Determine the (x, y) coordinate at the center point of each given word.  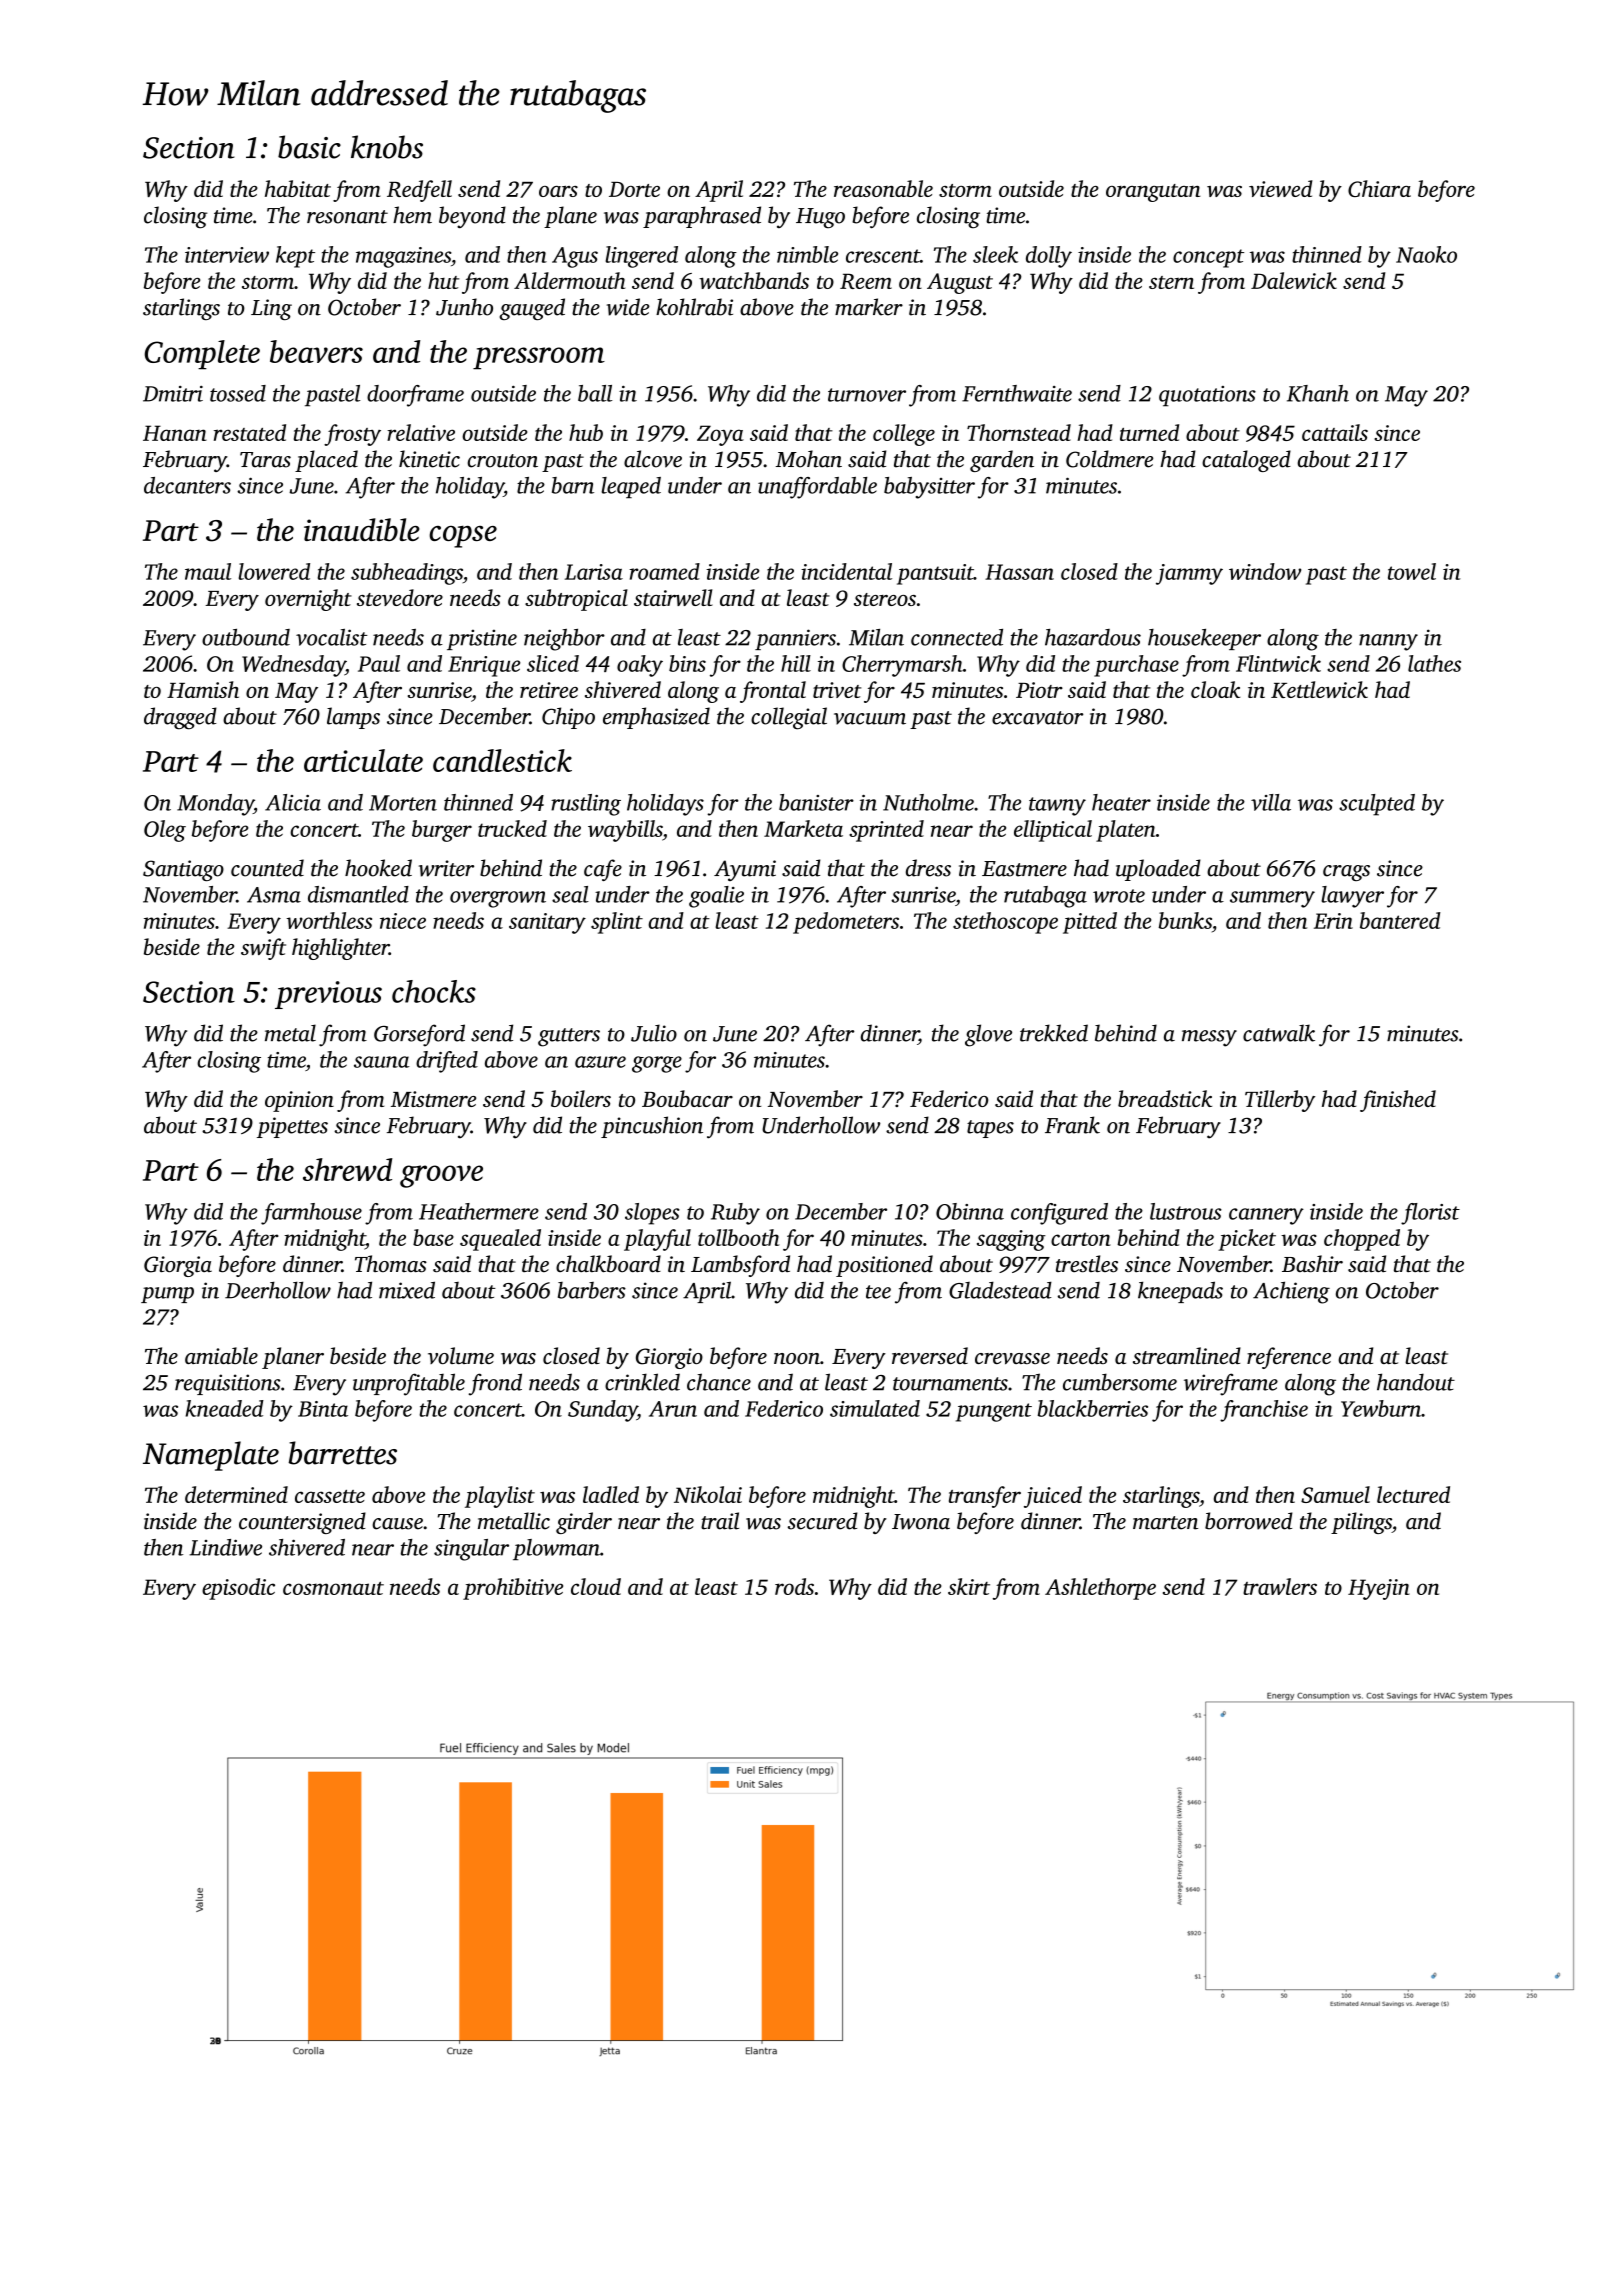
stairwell (673, 597)
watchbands (754, 280)
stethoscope (1005, 923)
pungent (994, 1412)
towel (1412, 571)
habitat (298, 188)
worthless (329, 920)
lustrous (1186, 1211)
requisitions (228, 1384)
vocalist (332, 637)
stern (1171, 282)
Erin (1333, 921)
